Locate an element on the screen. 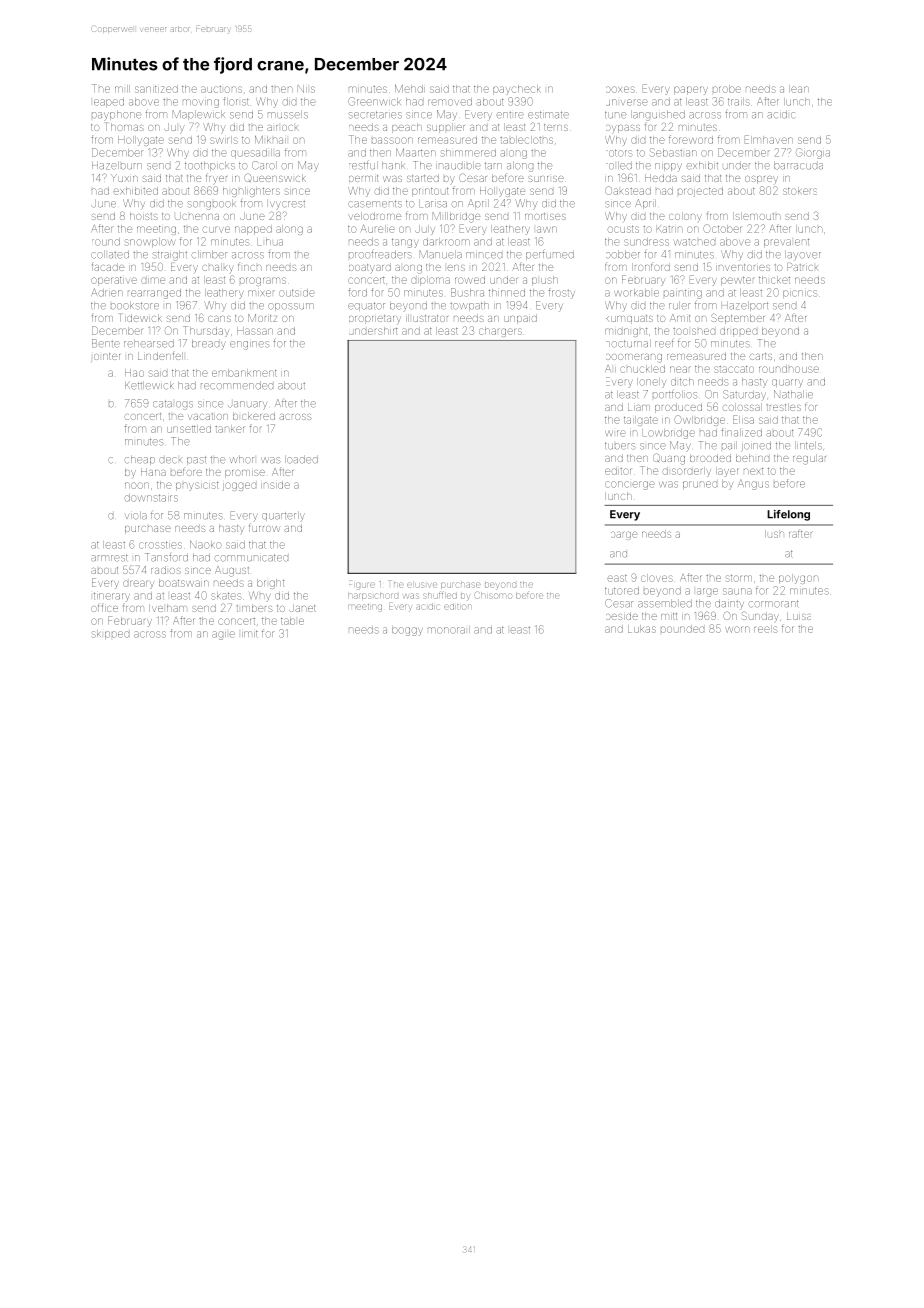  auctions is located at coordinates (221, 89).
